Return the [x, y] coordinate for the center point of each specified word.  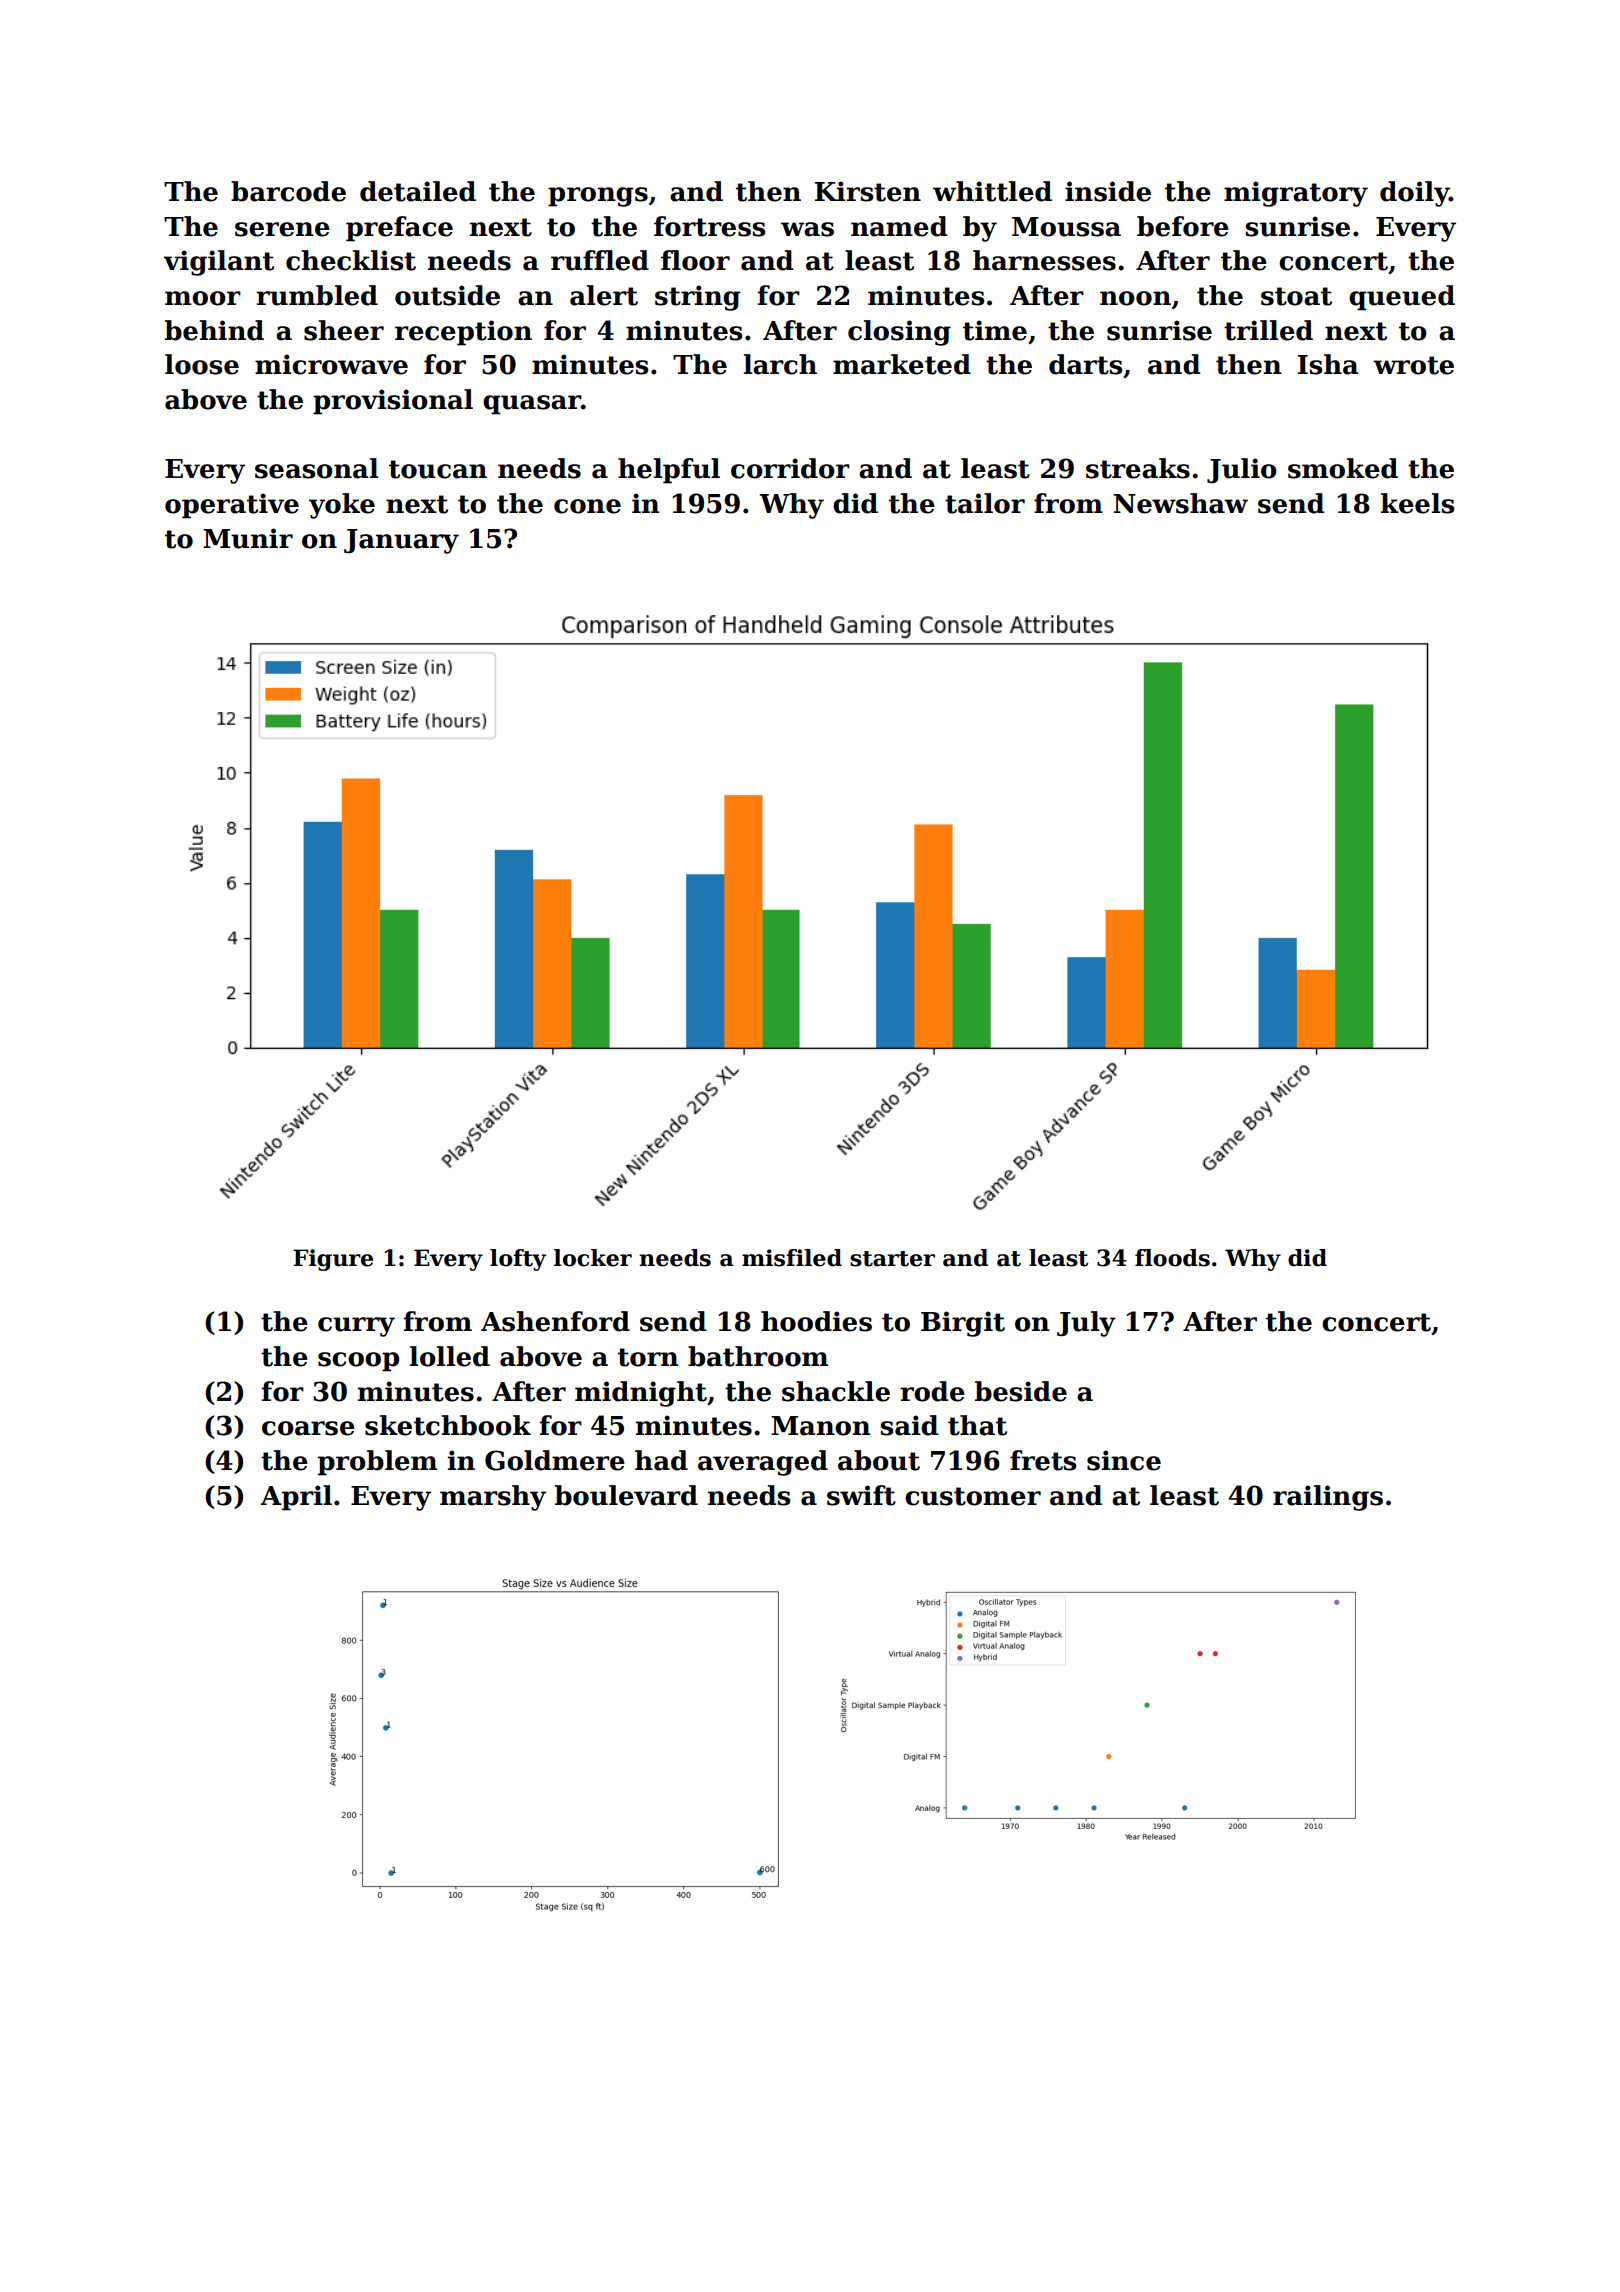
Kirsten [868, 191]
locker [593, 1258]
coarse [308, 1428]
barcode [288, 191]
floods [1172, 1258]
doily [1414, 194]
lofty [518, 1260]
